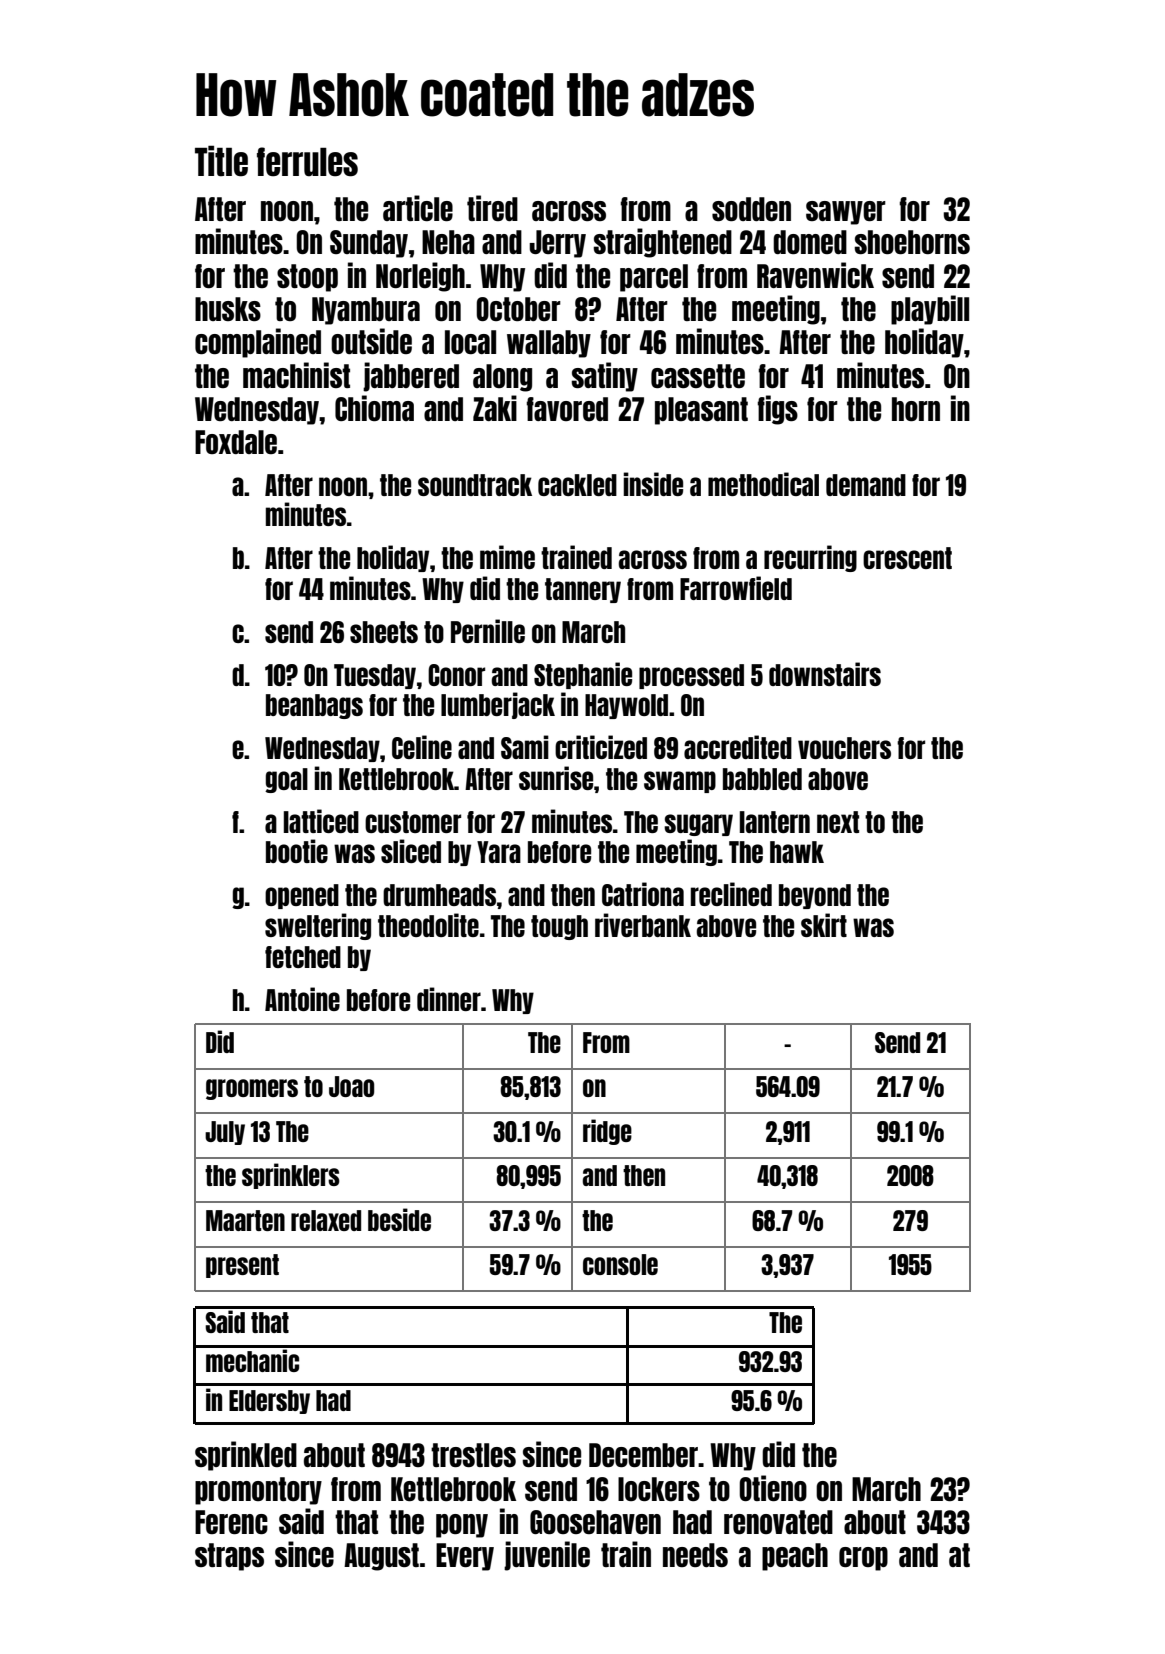  What do you see at coordinates (307, 162) in the screenshot?
I see `ferrules` at bounding box center [307, 162].
